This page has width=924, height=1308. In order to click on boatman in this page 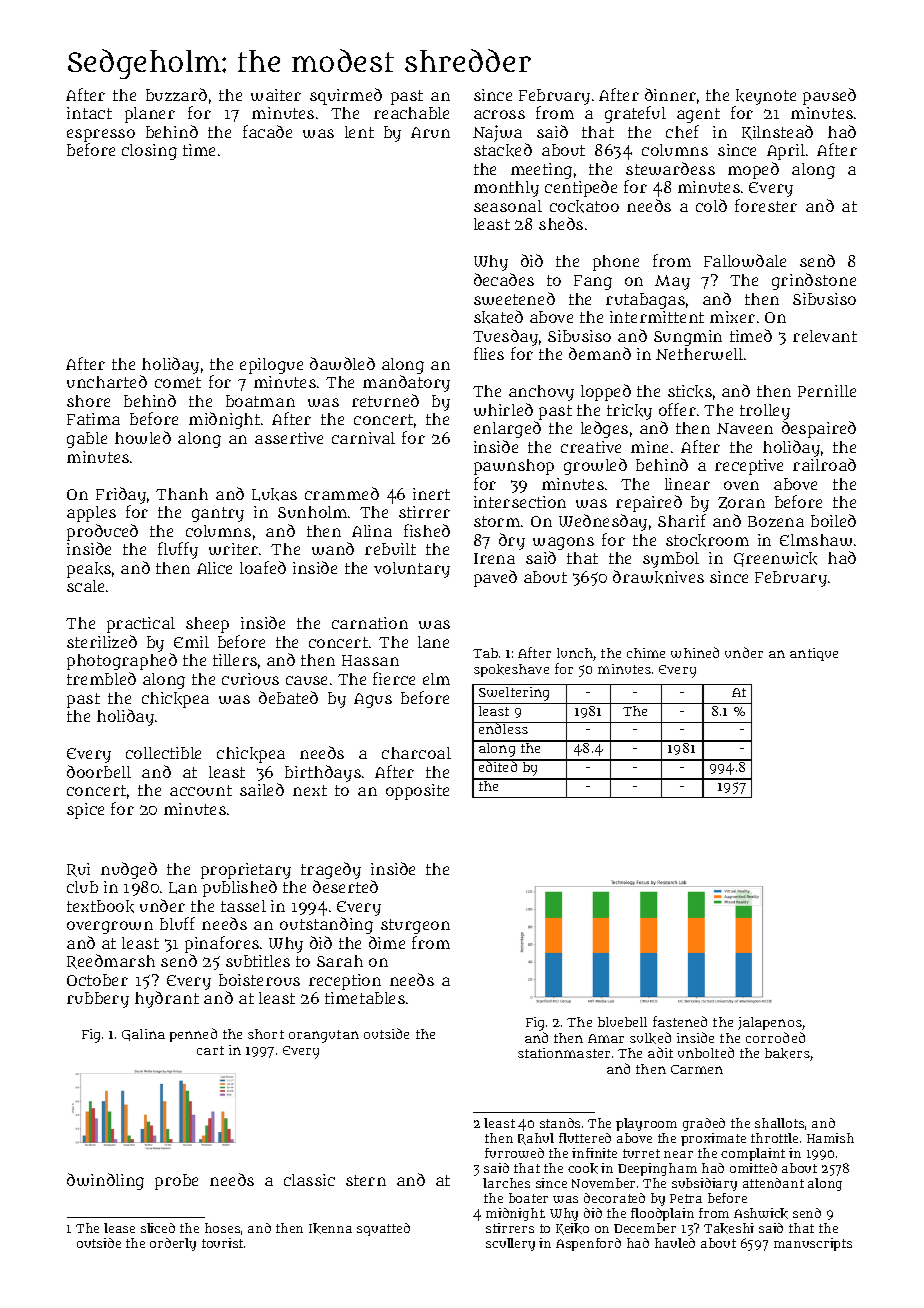, I will do `click(260, 401)`.
